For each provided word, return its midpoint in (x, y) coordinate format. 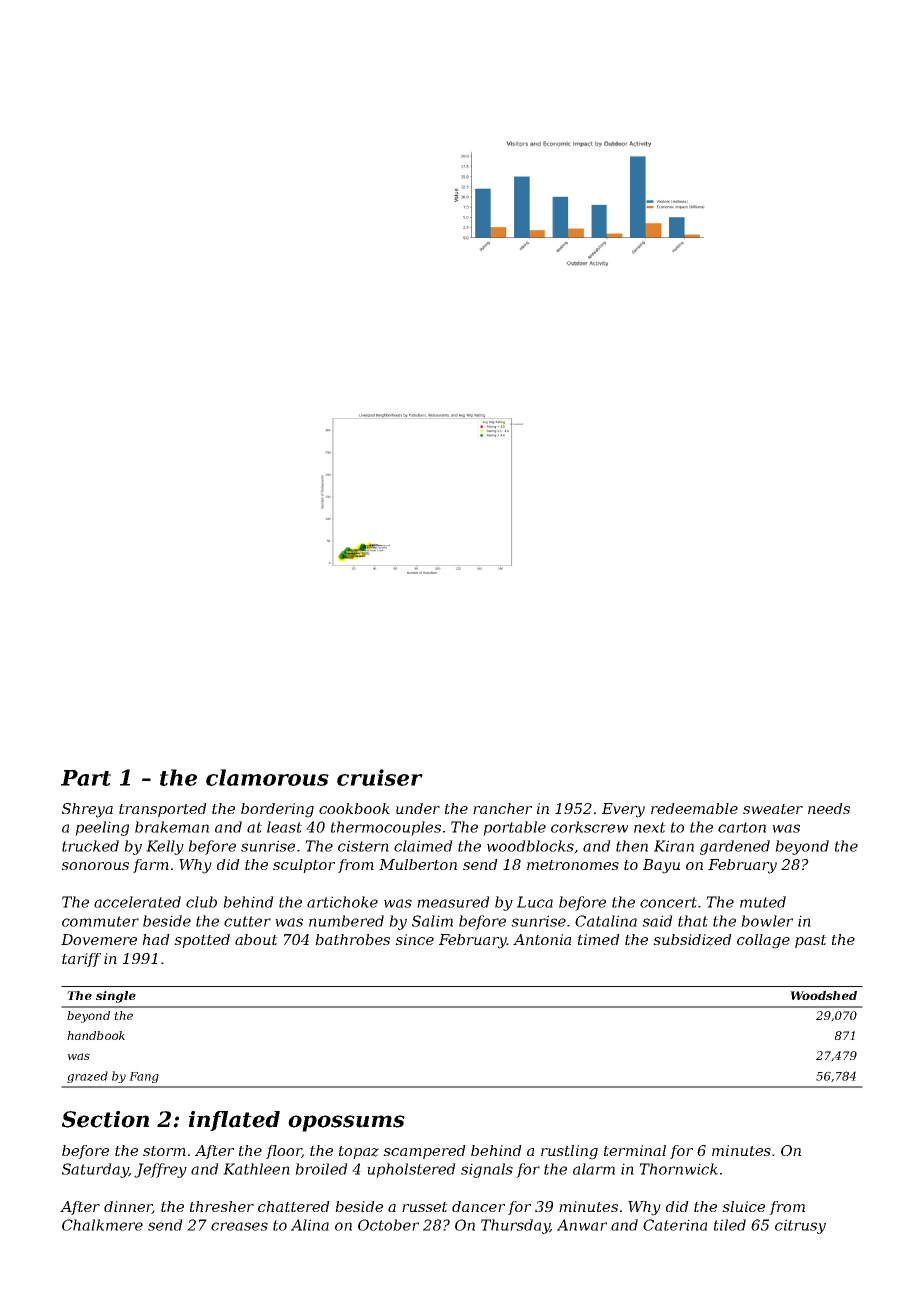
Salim (432, 921)
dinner (128, 1207)
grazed (87, 1077)
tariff (81, 960)
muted (763, 902)
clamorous (267, 777)
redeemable (694, 808)
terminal (635, 1150)
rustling (569, 1152)
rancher (502, 808)
